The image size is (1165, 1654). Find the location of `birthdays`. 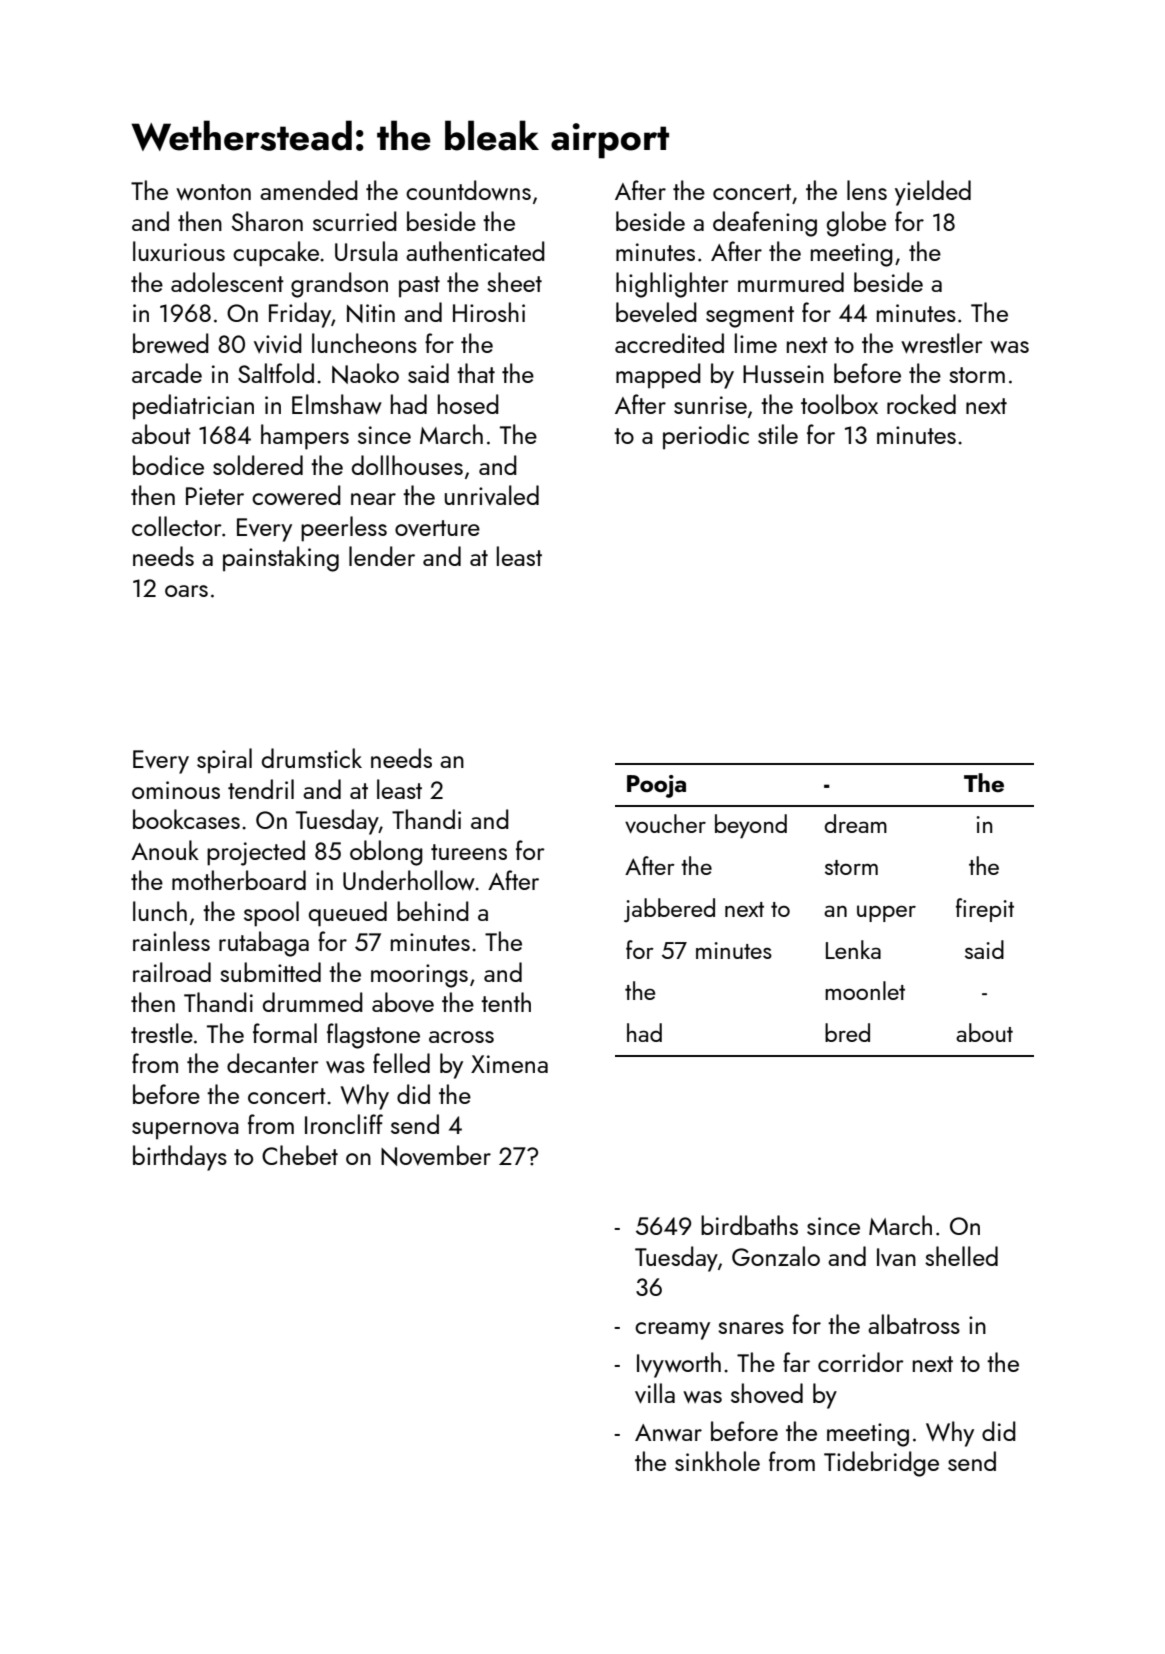

birthdays is located at coordinates (180, 1158).
